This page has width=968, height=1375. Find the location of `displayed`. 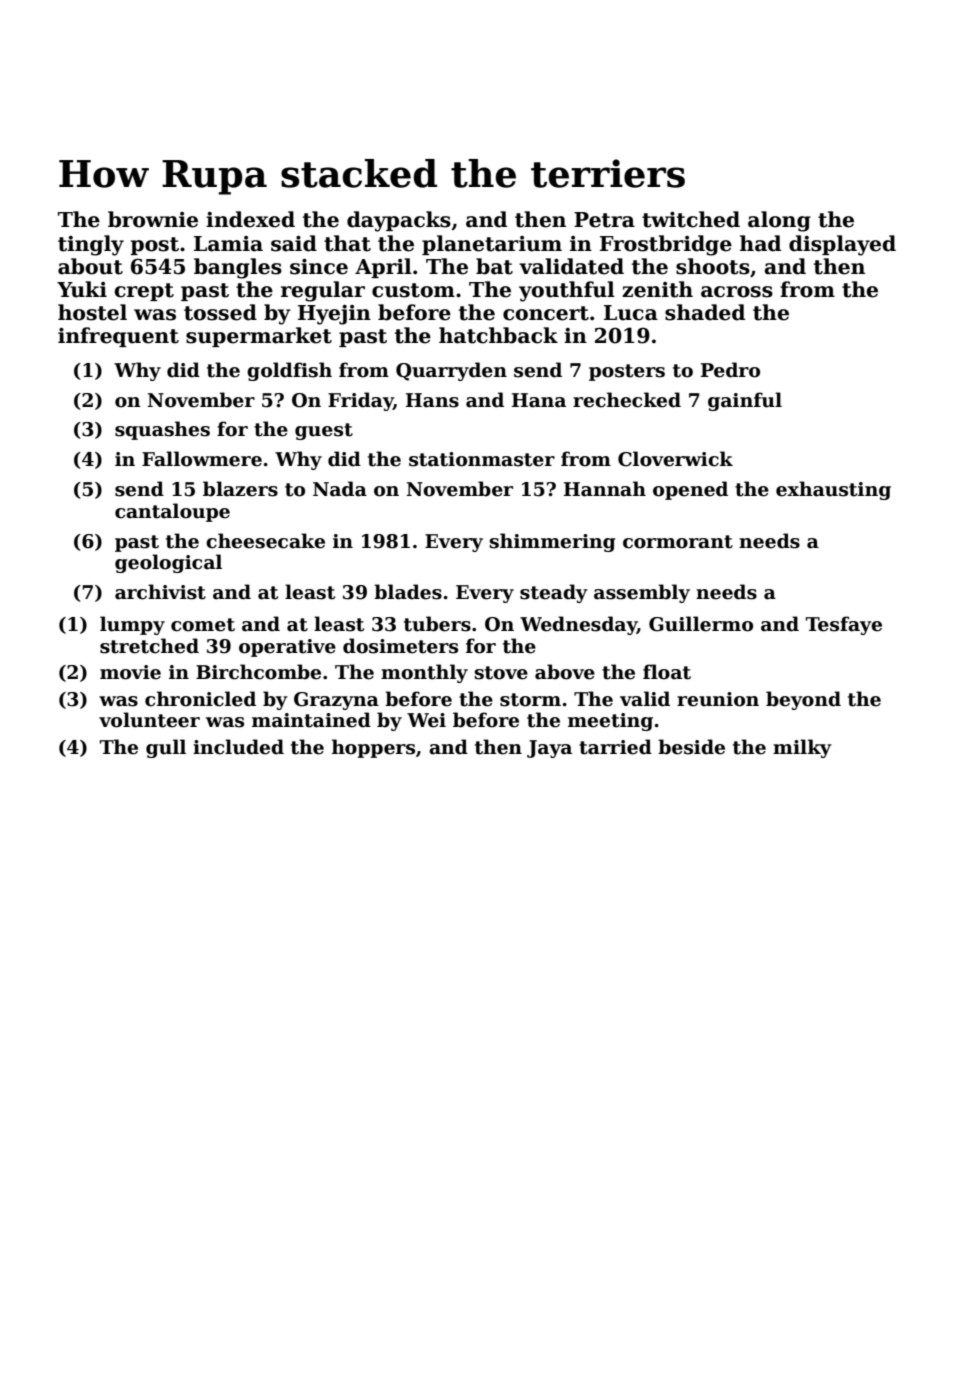

displayed is located at coordinates (842, 245).
